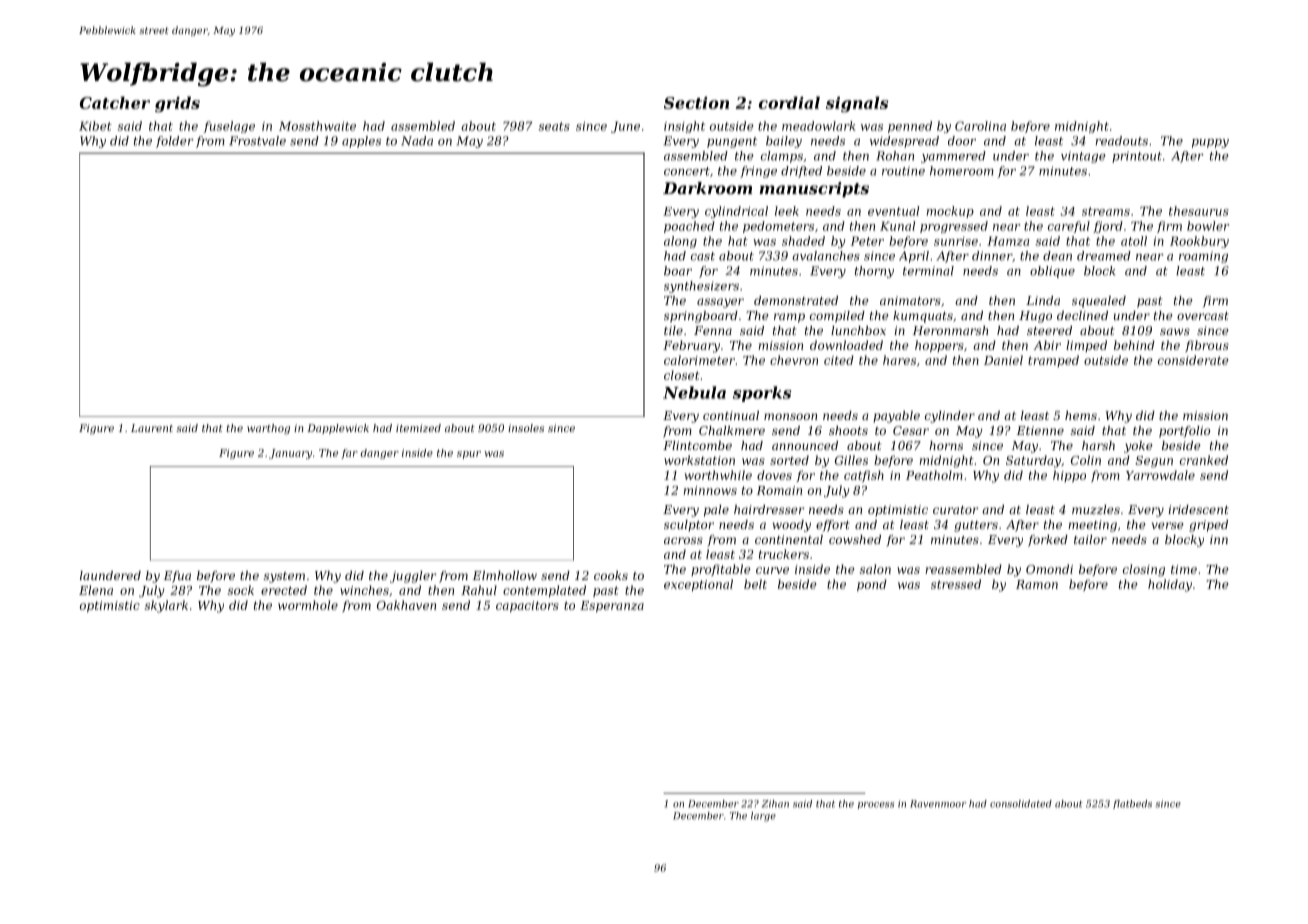 The image size is (1308, 924). I want to click on vintage, so click(1083, 157).
